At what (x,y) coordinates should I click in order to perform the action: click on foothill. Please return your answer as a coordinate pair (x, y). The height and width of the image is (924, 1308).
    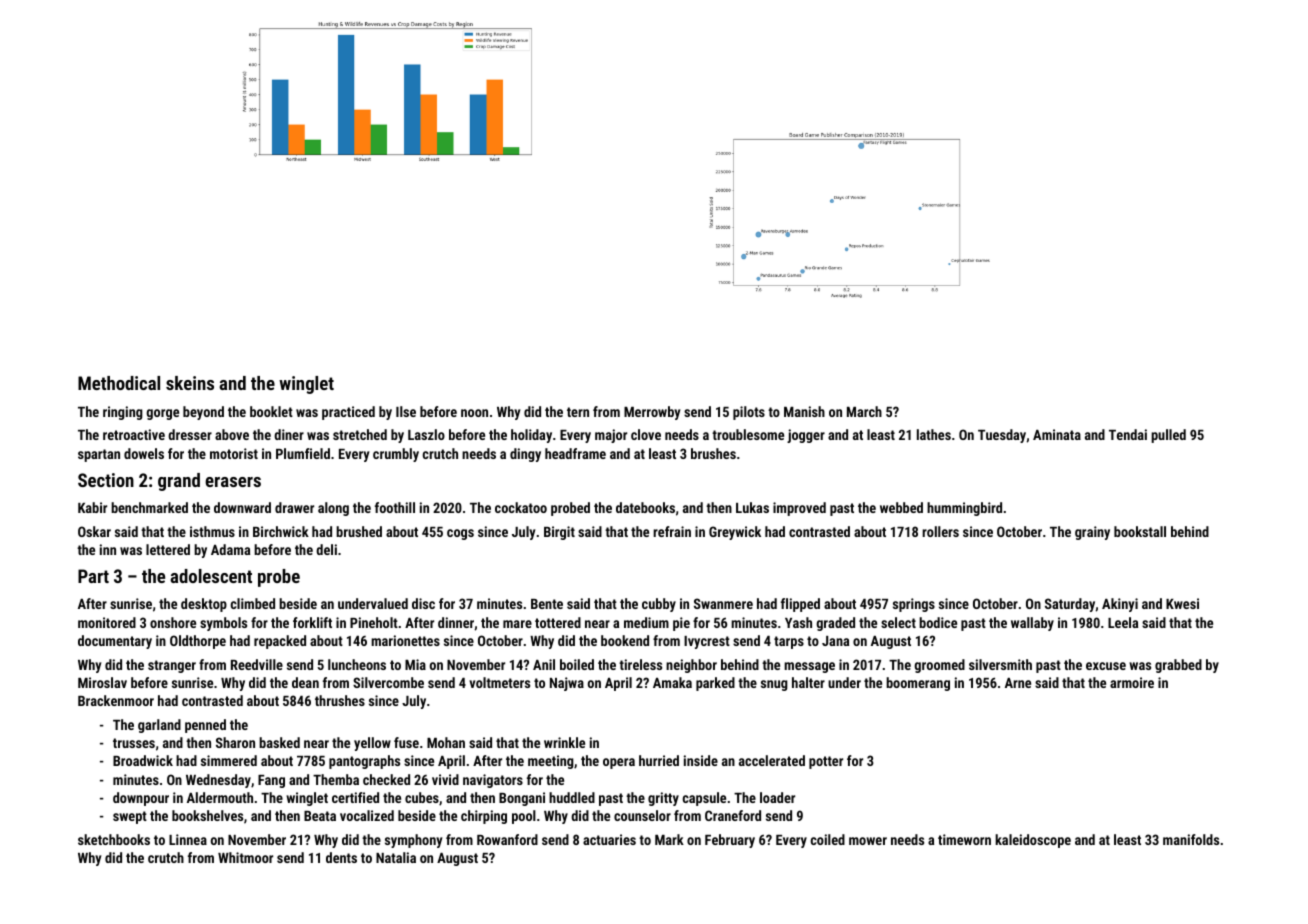
    Looking at the image, I should click on (395, 507).
